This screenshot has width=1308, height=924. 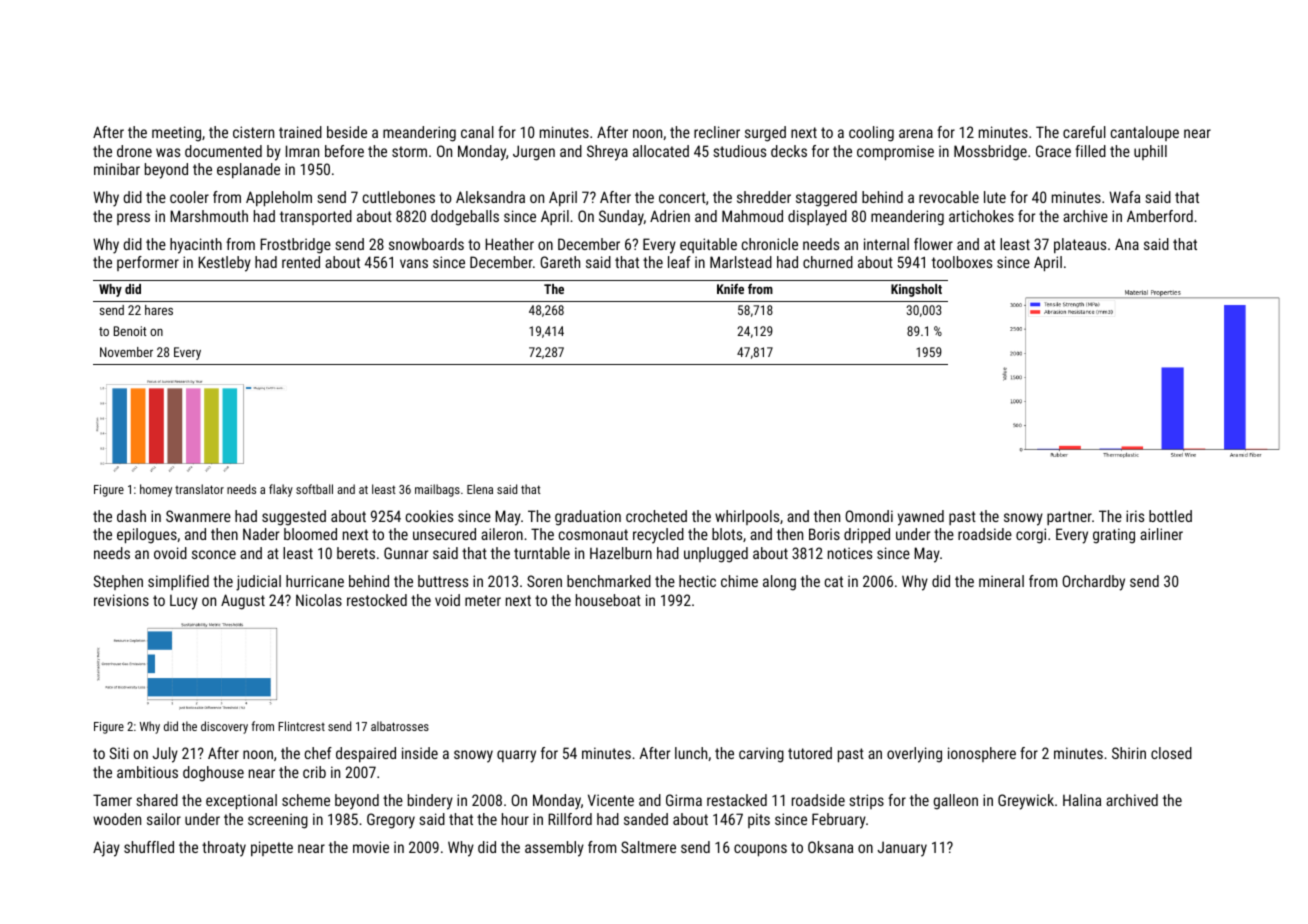 I want to click on movie, so click(x=371, y=847).
